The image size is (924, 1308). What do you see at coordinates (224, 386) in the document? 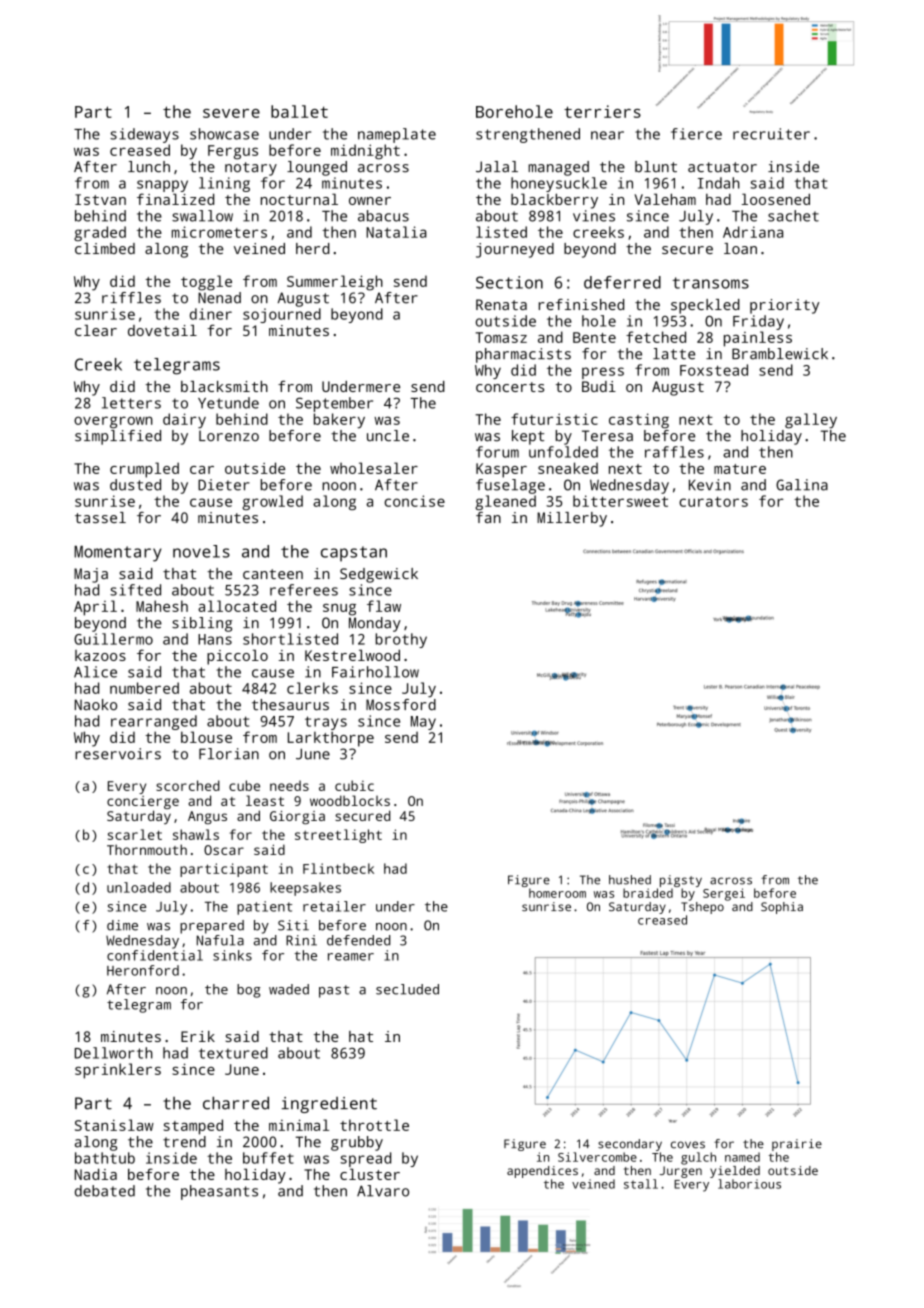
I see `blacksmith` at bounding box center [224, 386].
